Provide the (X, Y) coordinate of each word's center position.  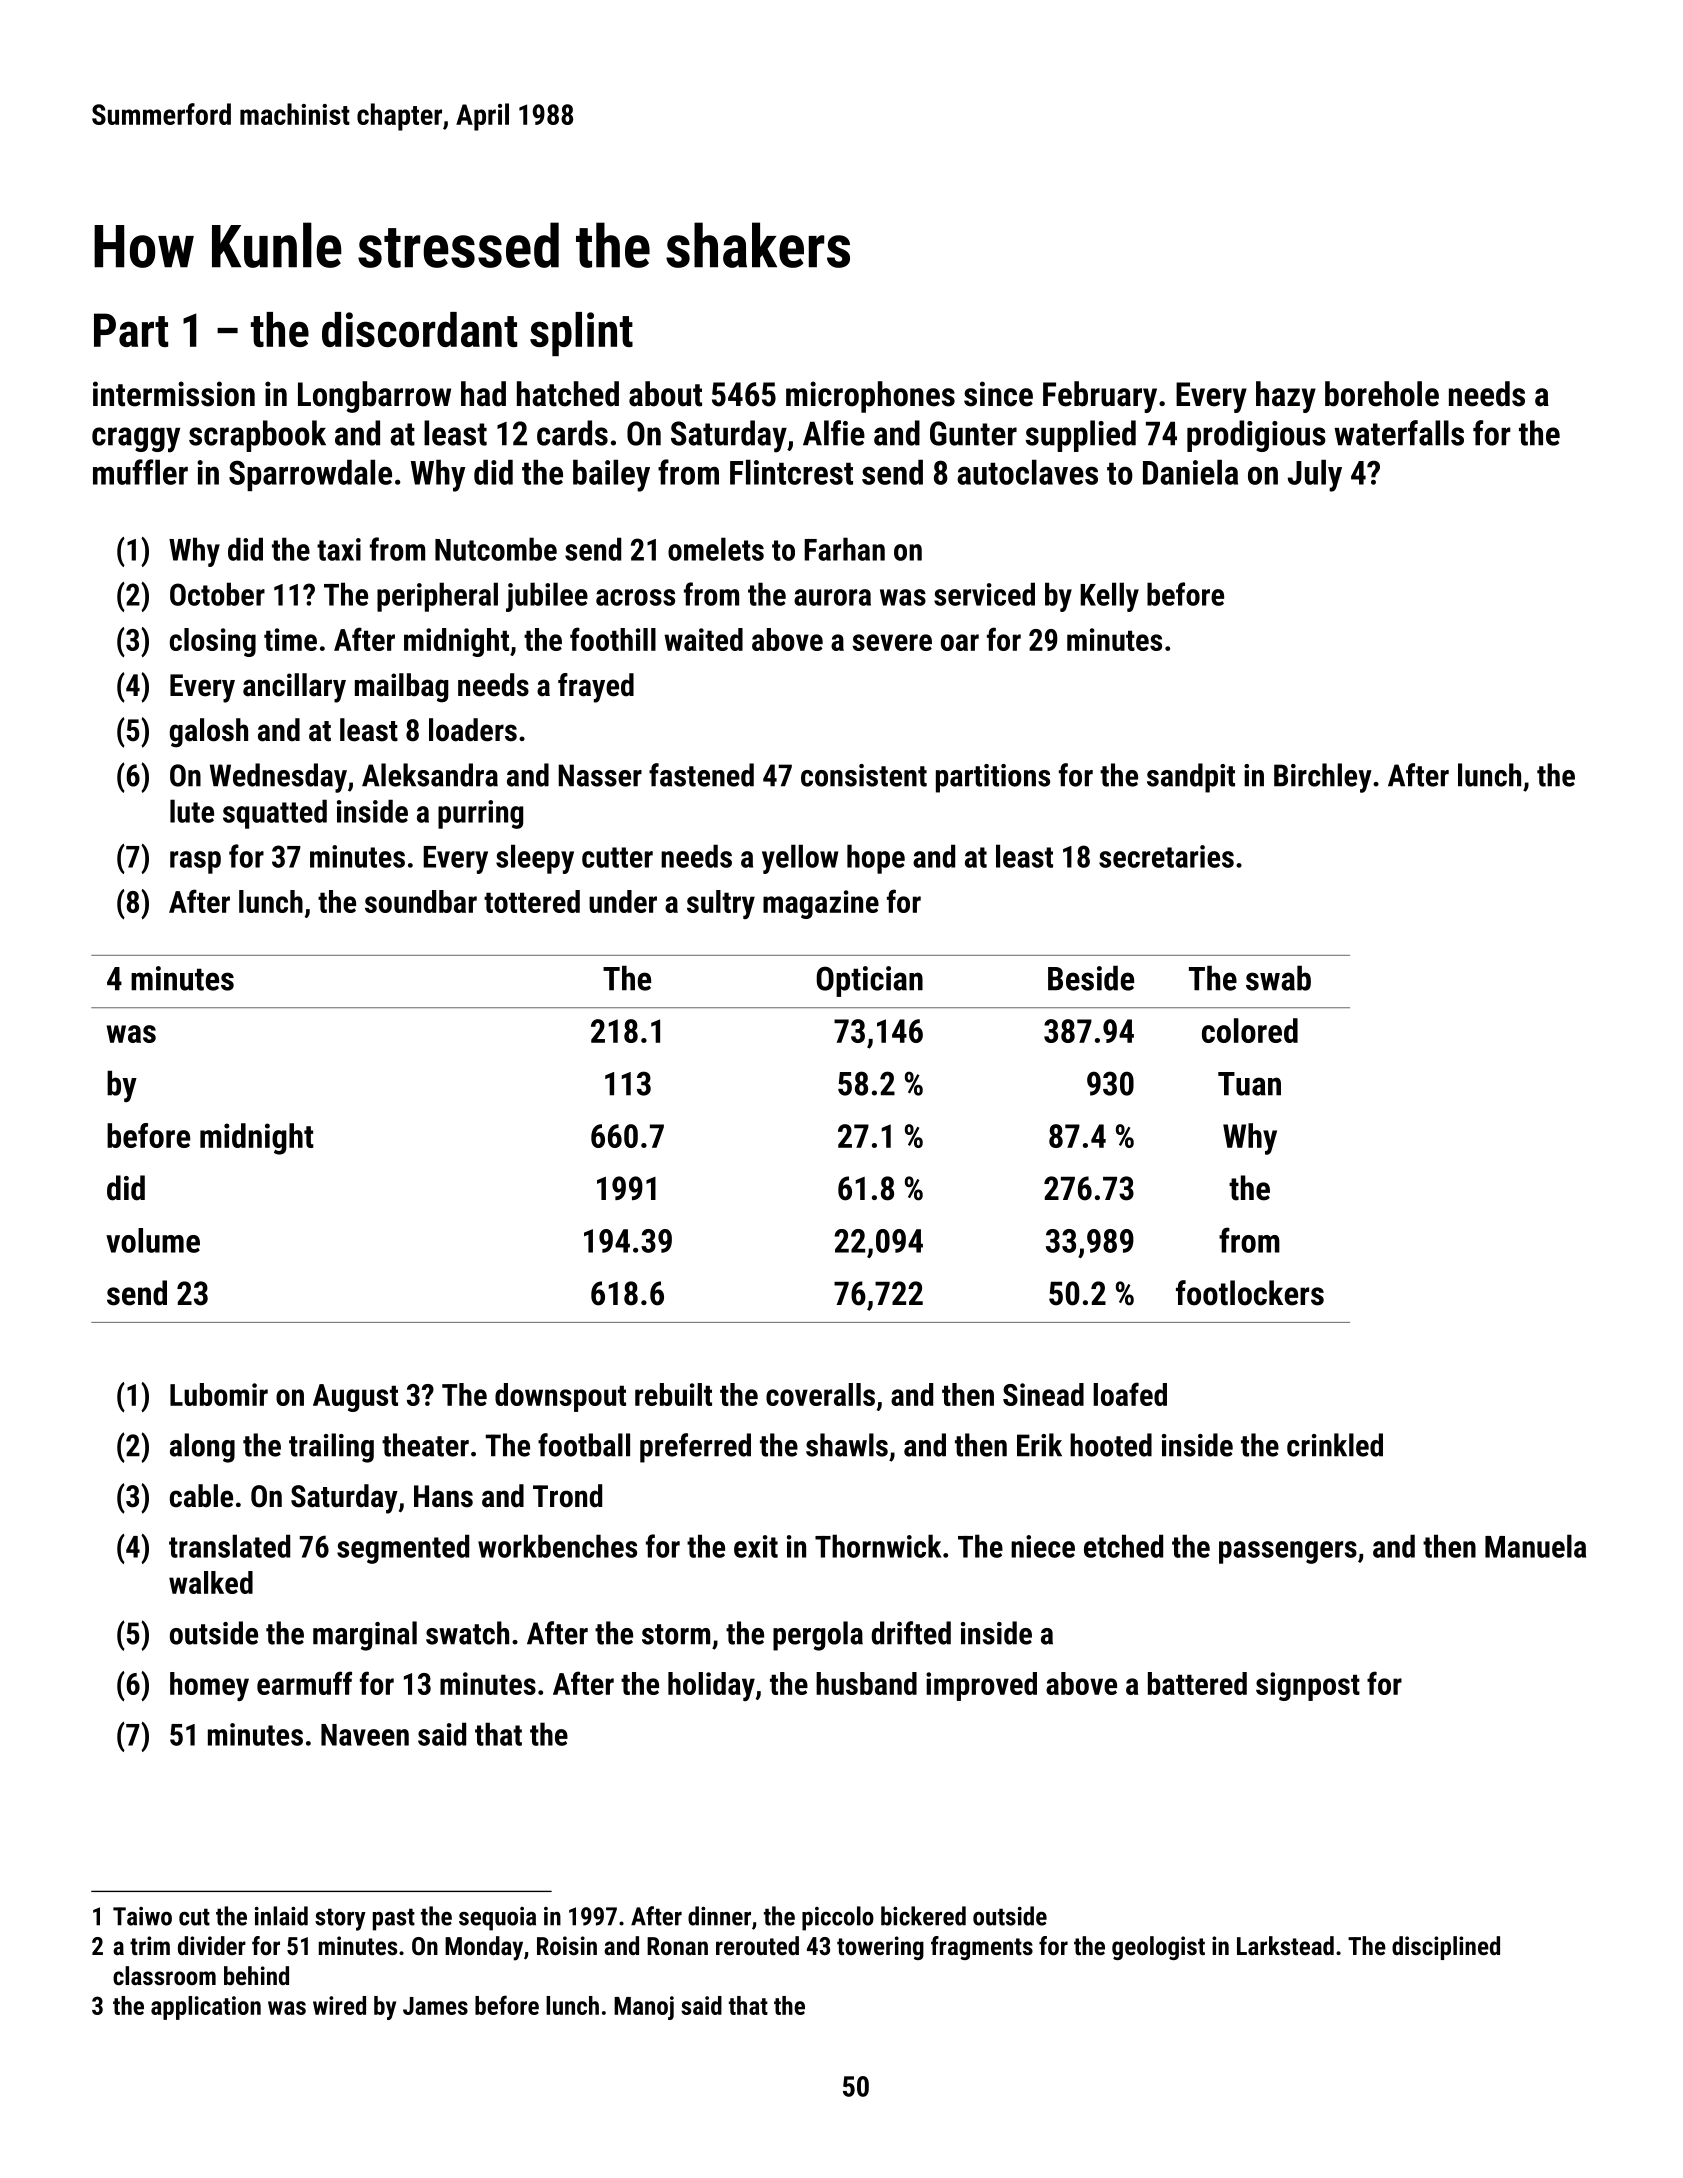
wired (339, 2005)
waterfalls (1399, 433)
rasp (195, 862)
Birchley (1323, 778)
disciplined (1446, 1948)
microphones (870, 397)
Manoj (644, 2008)
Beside (1091, 978)
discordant (419, 329)
